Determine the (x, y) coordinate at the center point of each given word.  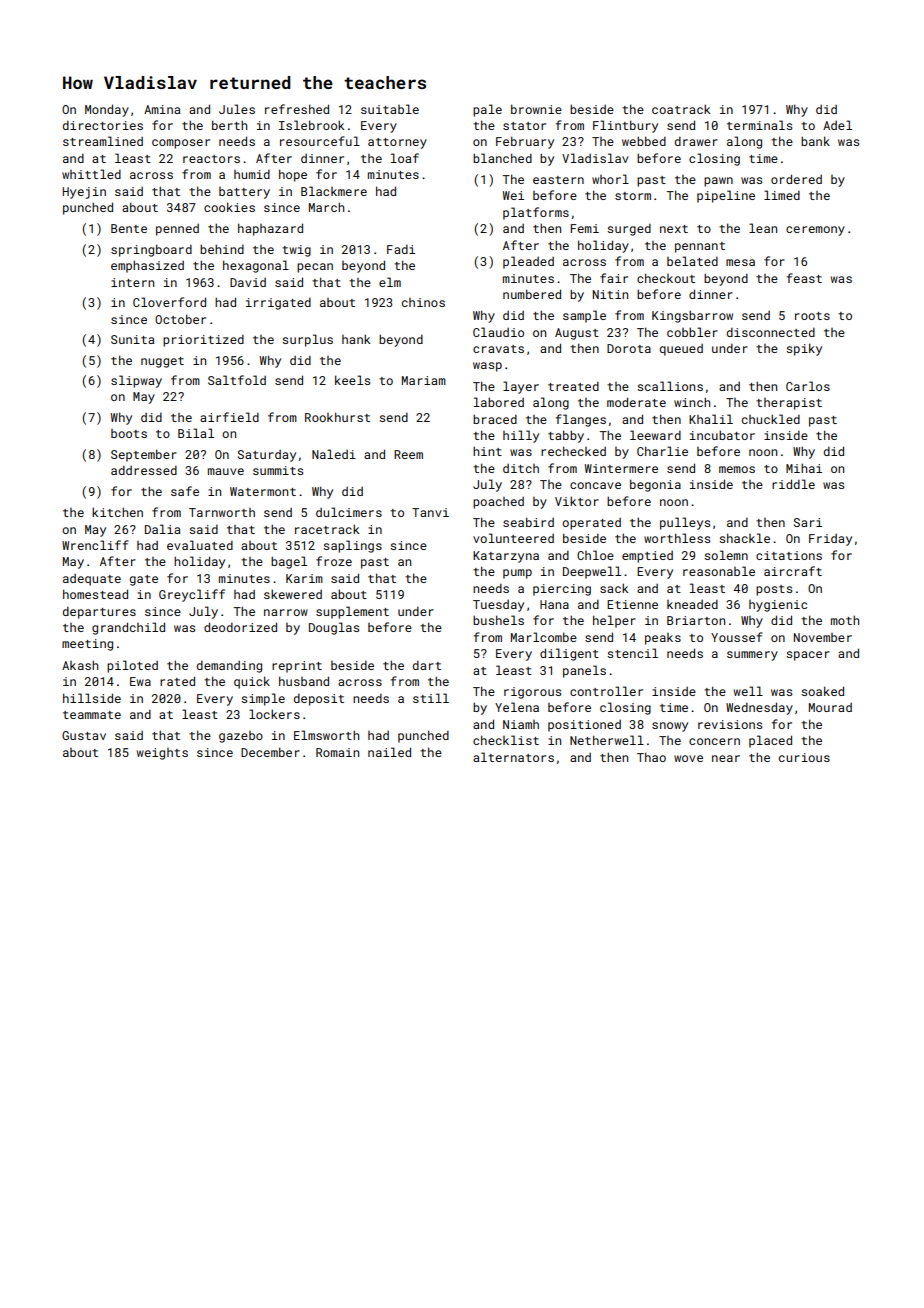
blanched (502, 158)
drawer (696, 141)
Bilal (196, 433)
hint (487, 451)
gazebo (241, 737)
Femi (584, 228)
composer (181, 144)
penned (177, 230)
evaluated (200, 545)
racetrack (327, 529)
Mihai (804, 468)
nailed (389, 752)
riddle (793, 484)
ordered (796, 179)
